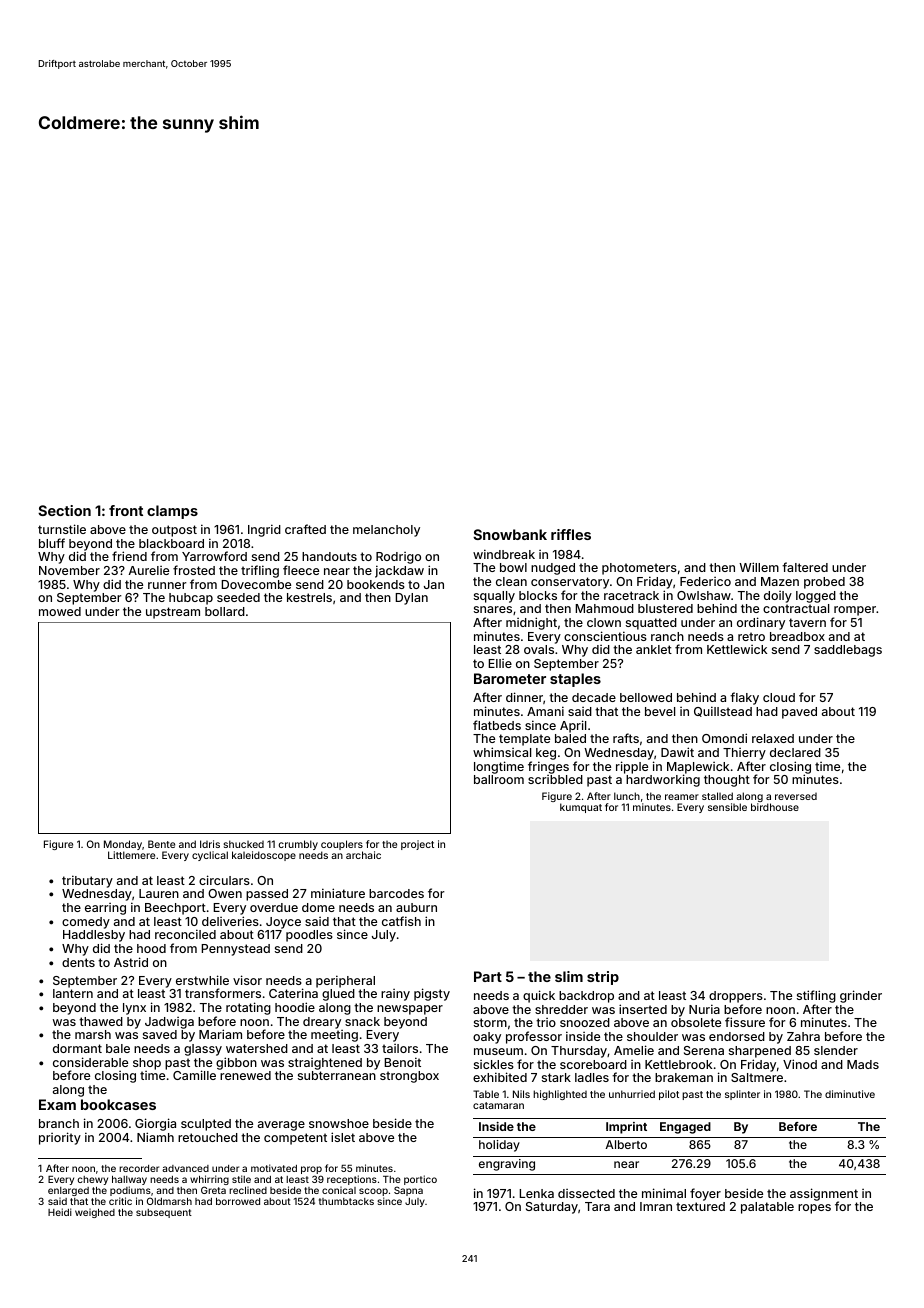 The image size is (924, 1308). What do you see at coordinates (123, 845) in the screenshot?
I see `Monday` at bounding box center [123, 845].
